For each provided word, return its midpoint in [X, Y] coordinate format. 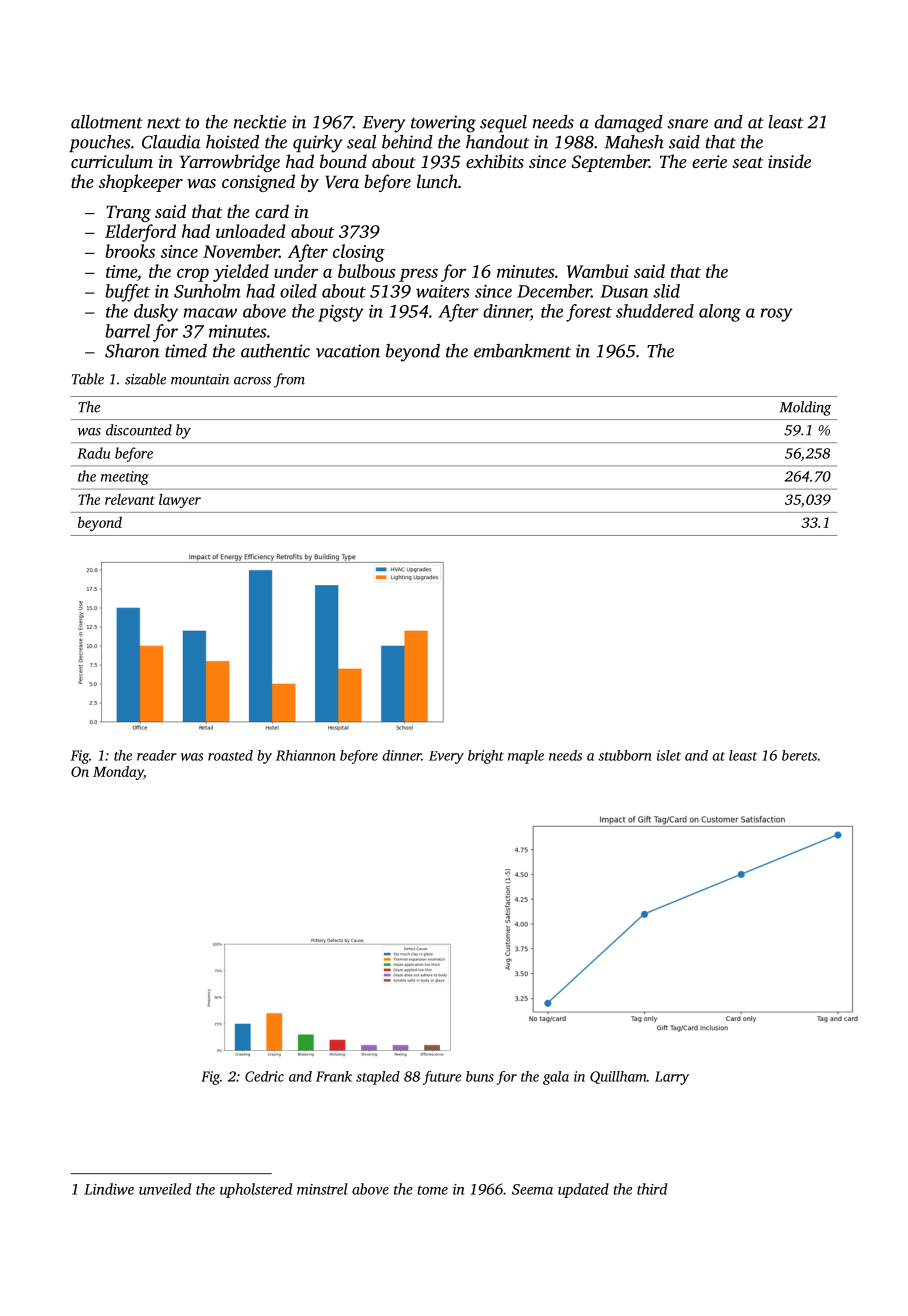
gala [556, 1078]
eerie [709, 161]
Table [88, 379]
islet [669, 755]
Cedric [264, 1076]
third [652, 1189]
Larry [672, 1078]
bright [486, 757]
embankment [522, 351]
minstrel [322, 1189]
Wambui [598, 271]
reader [157, 755]
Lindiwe [109, 1189]
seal [361, 142]
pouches [100, 143]
